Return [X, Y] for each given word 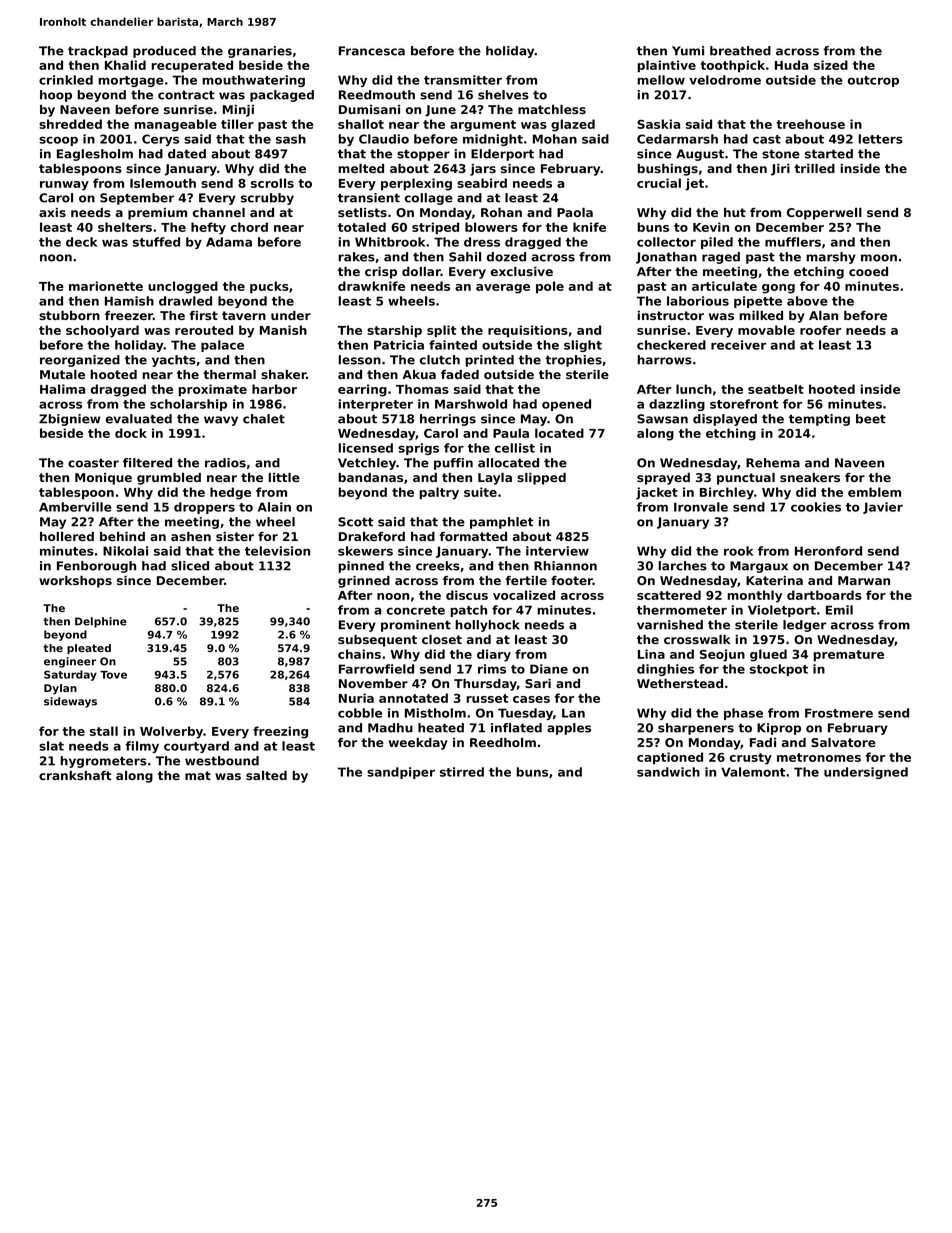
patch [468, 611]
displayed [725, 420]
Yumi [688, 51]
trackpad [98, 52]
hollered [67, 536]
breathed [740, 51]
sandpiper [401, 773]
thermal [229, 374]
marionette [106, 286]
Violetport [782, 611]
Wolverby [171, 732]
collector [666, 242]
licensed [365, 448]
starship [394, 331]
